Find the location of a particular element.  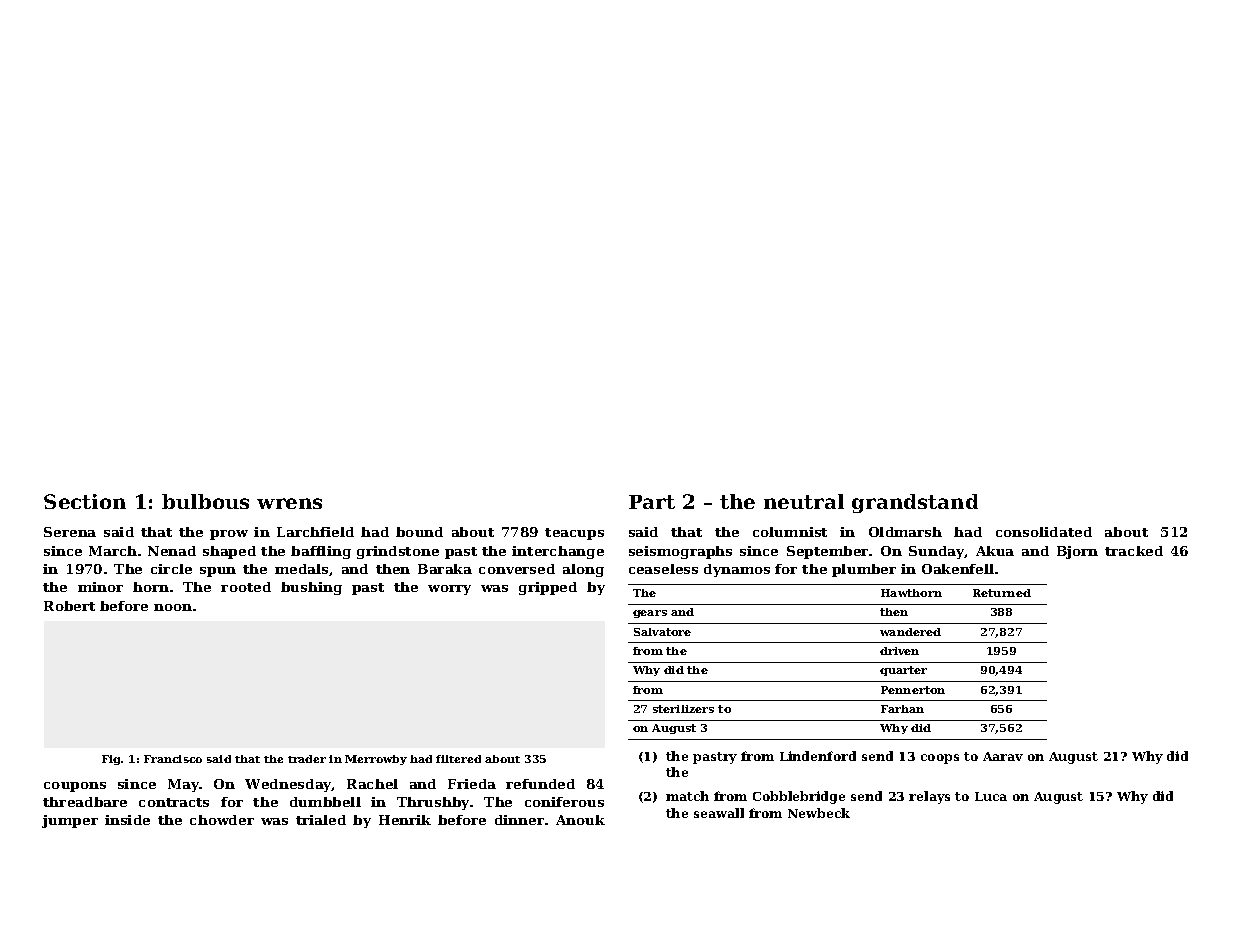

dinner is located at coordinates (519, 820).
